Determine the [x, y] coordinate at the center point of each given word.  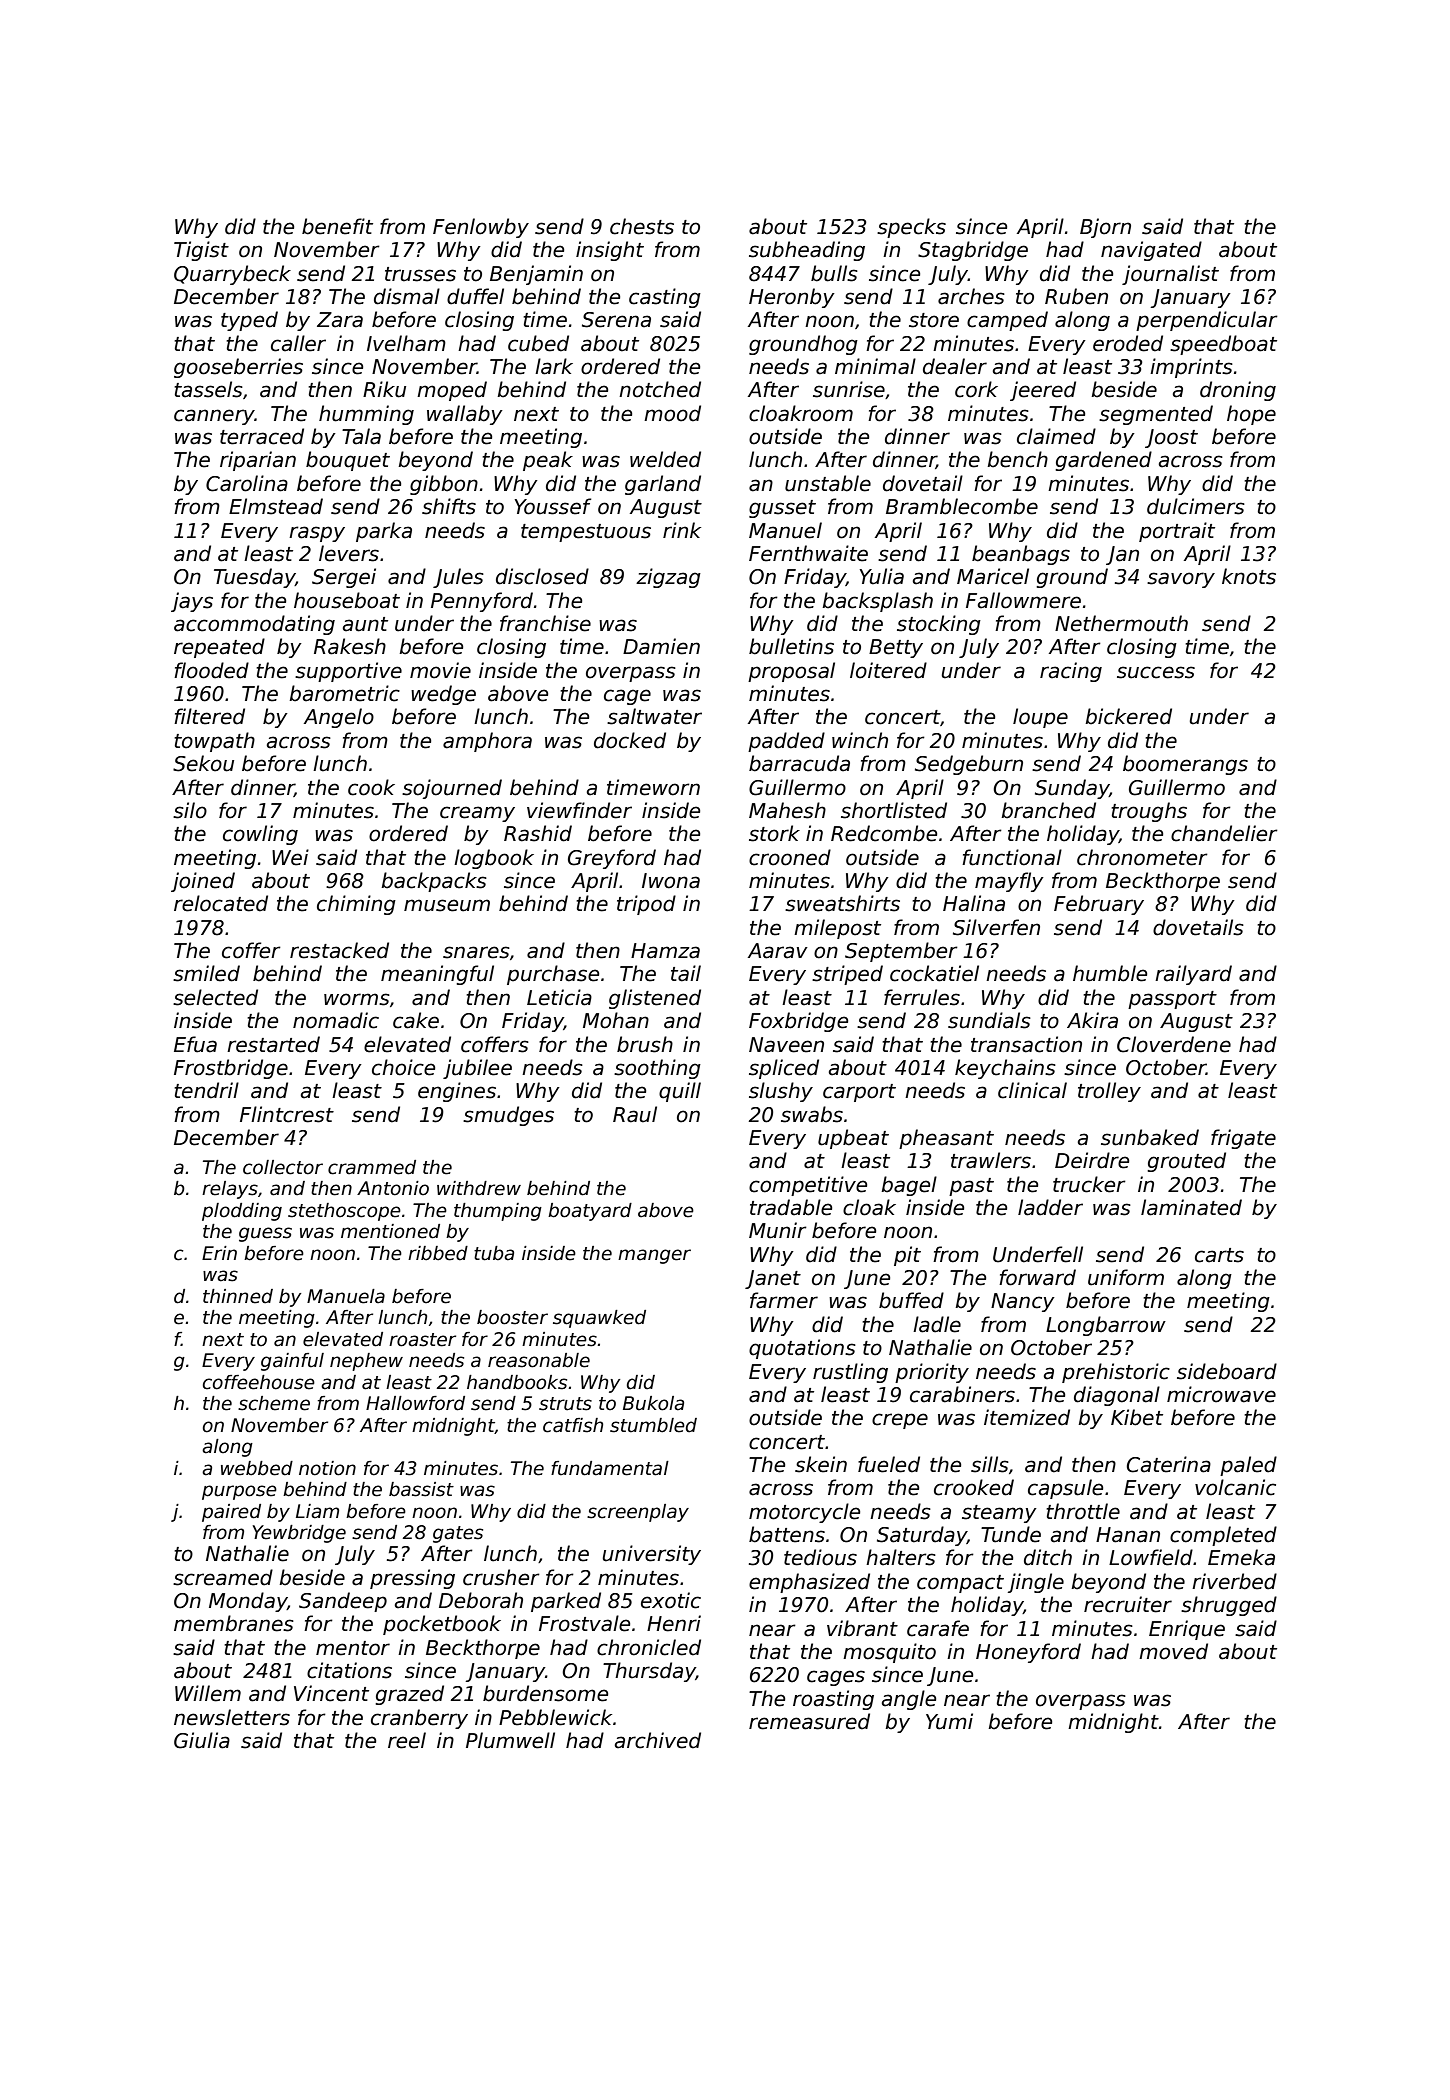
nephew [366, 1362]
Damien [661, 646]
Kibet [1137, 1417]
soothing [657, 1069]
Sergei [344, 578]
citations [349, 1670]
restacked [339, 950]
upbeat [853, 1139]
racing [1071, 672]
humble [1110, 973]
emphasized [809, 1583]
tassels [208, 389]
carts [1219, 1255]
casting [665, 298]
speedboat [1223, 345]
